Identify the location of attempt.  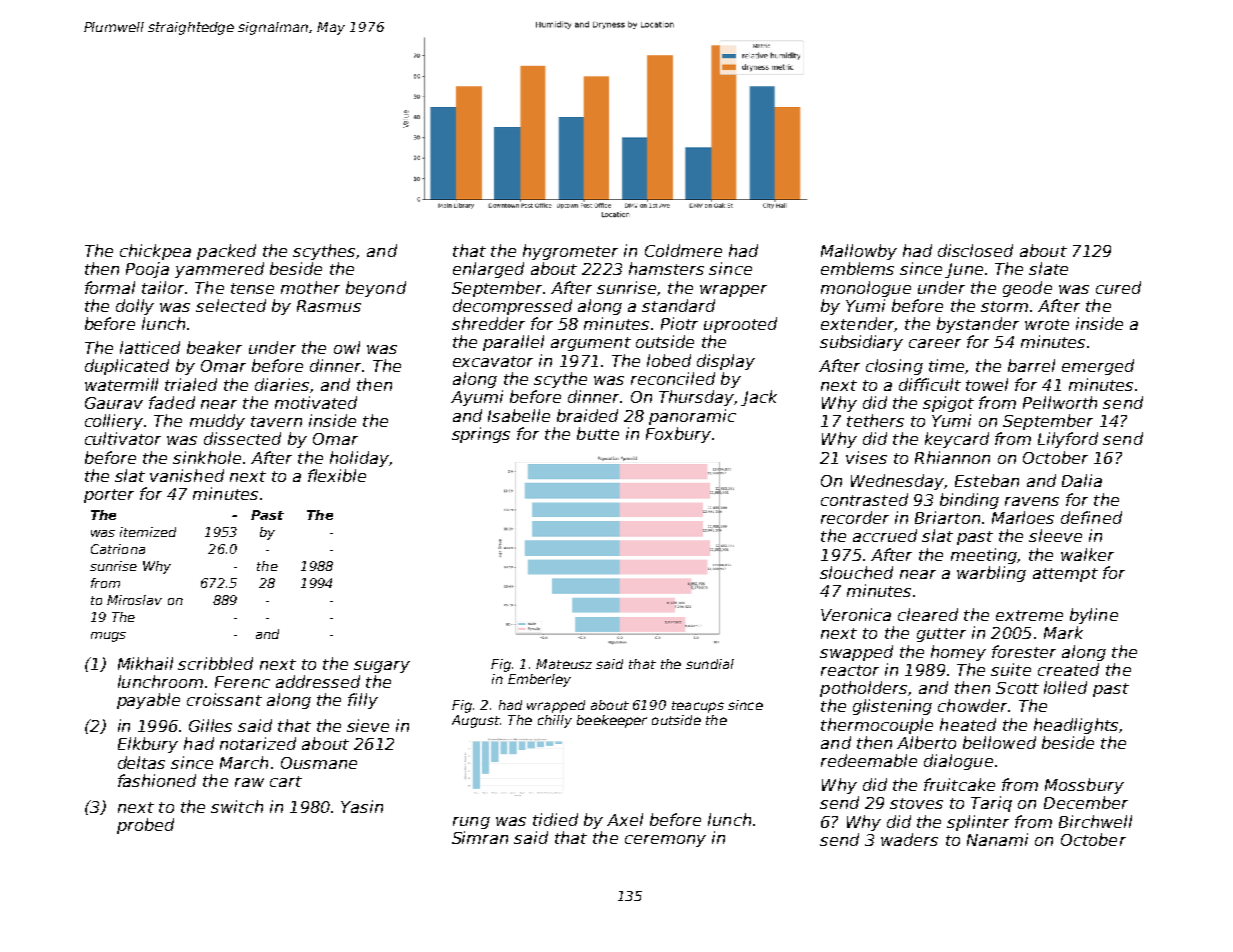
(1065, 575).
